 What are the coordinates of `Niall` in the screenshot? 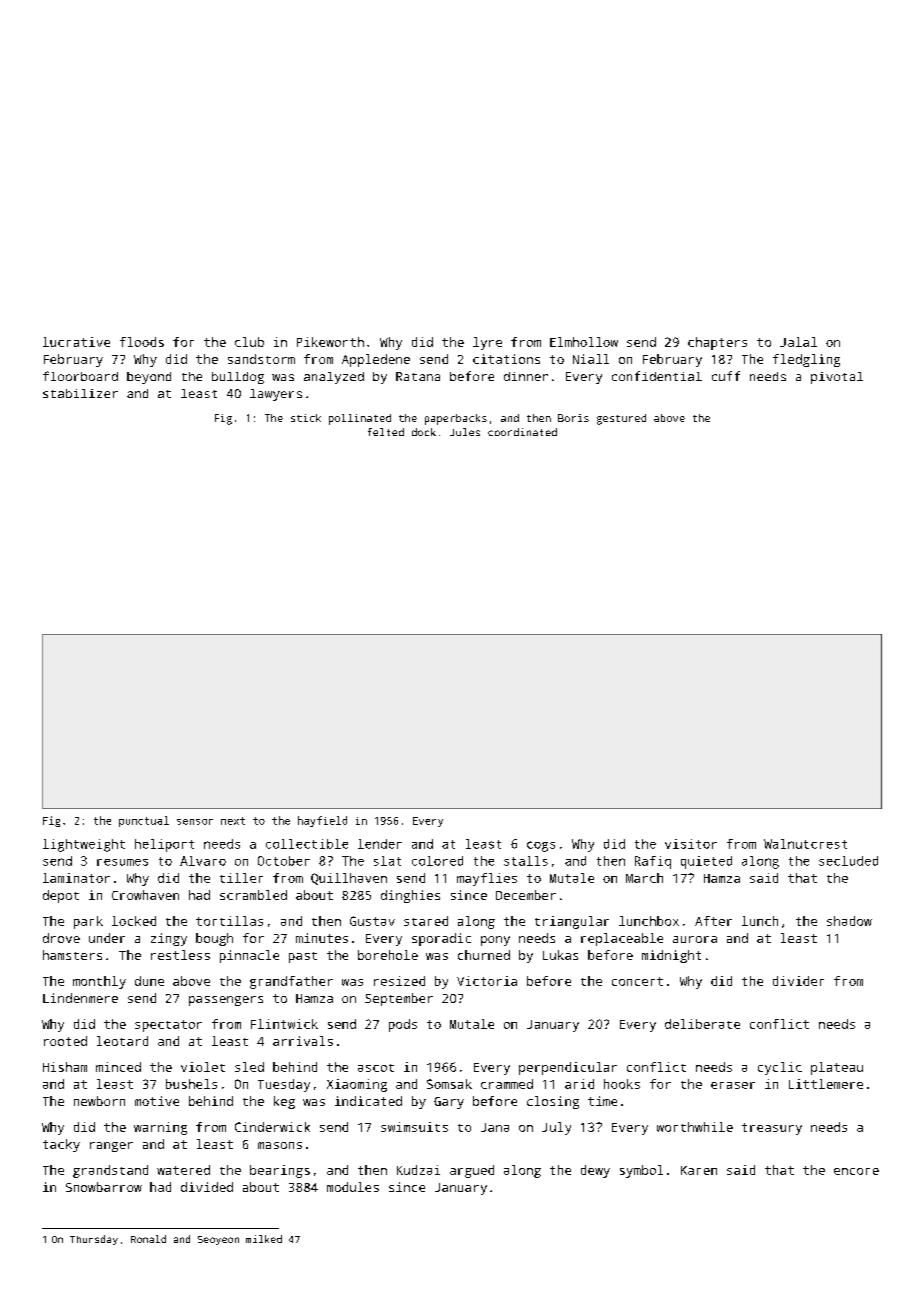 It's located at (591, 359).
